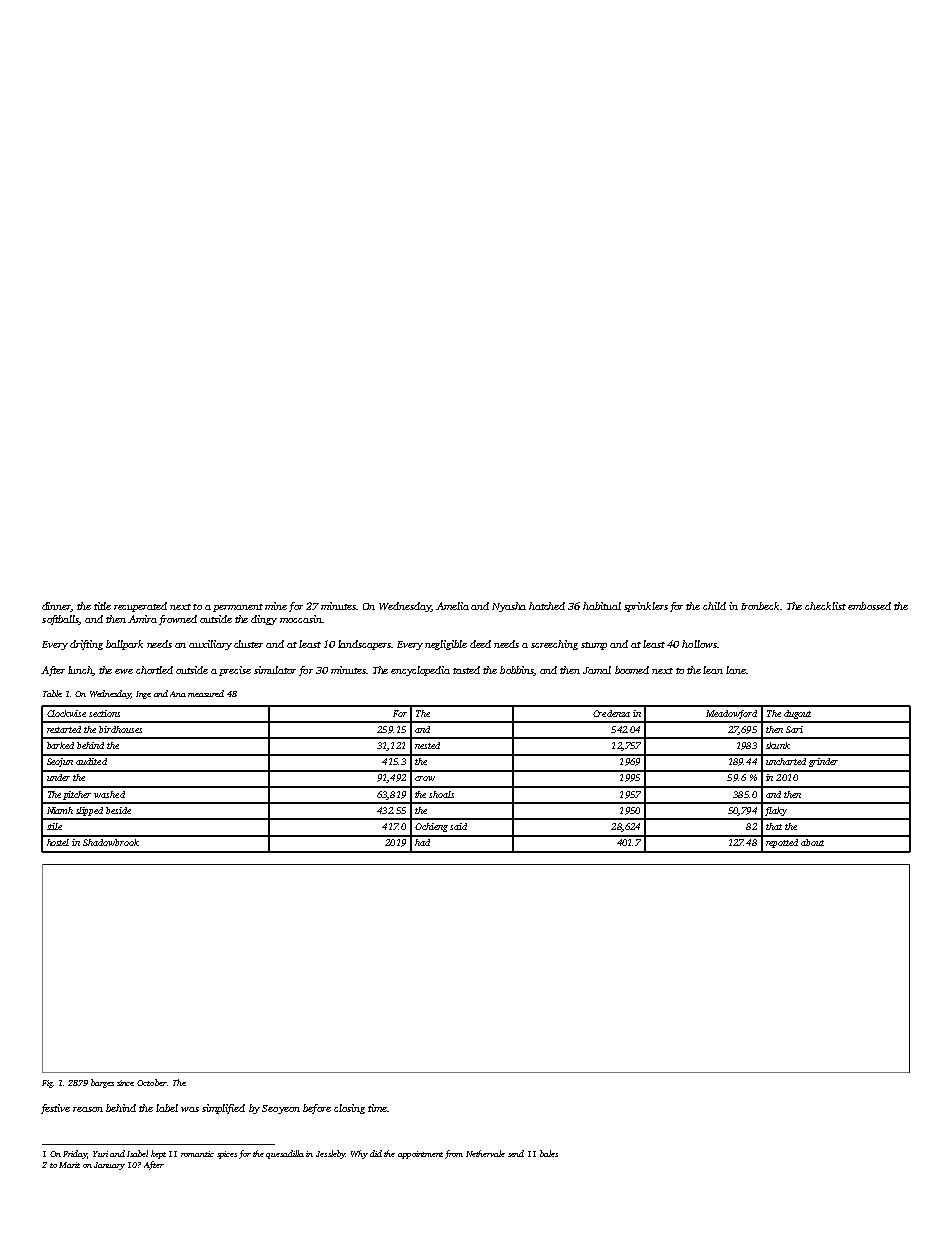  I want to click on embossed, so click(869, 606).
